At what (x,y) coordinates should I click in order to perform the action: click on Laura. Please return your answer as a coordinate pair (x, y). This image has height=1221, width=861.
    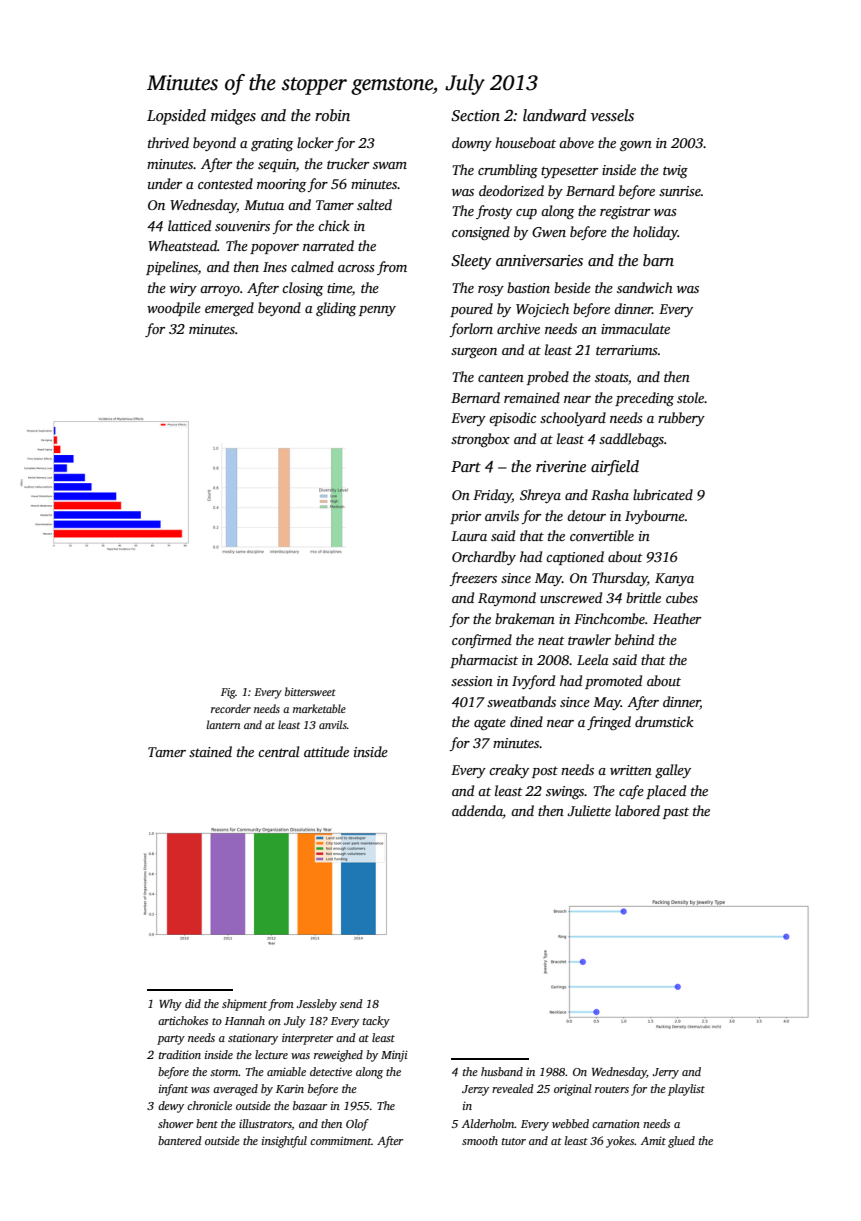
    Looking at the image, I should click on (469, 536).
